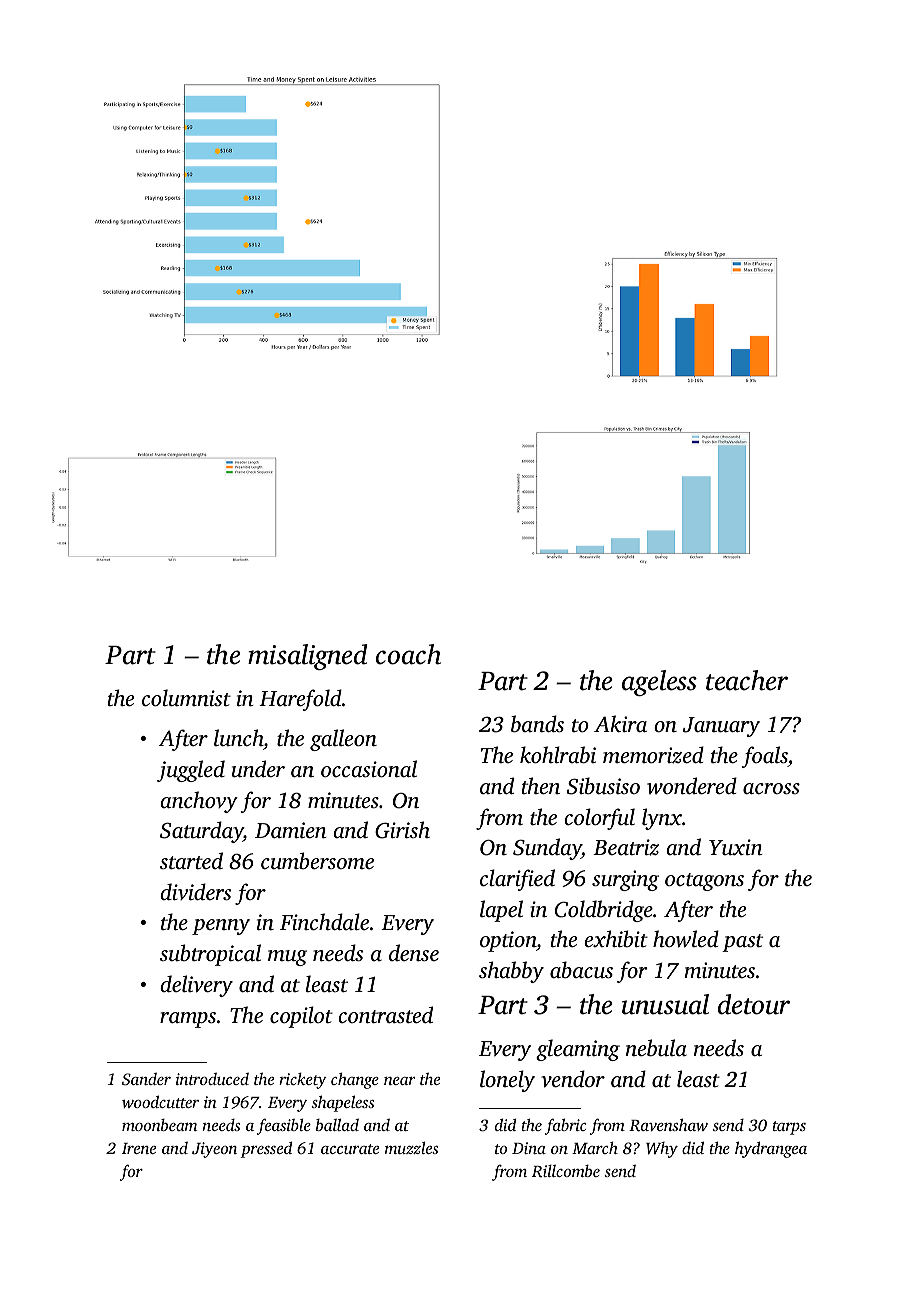 The image size is (924, 1314). Describe the element at coordinates (337, 1124) in the document. I see `ballad` at that location.
